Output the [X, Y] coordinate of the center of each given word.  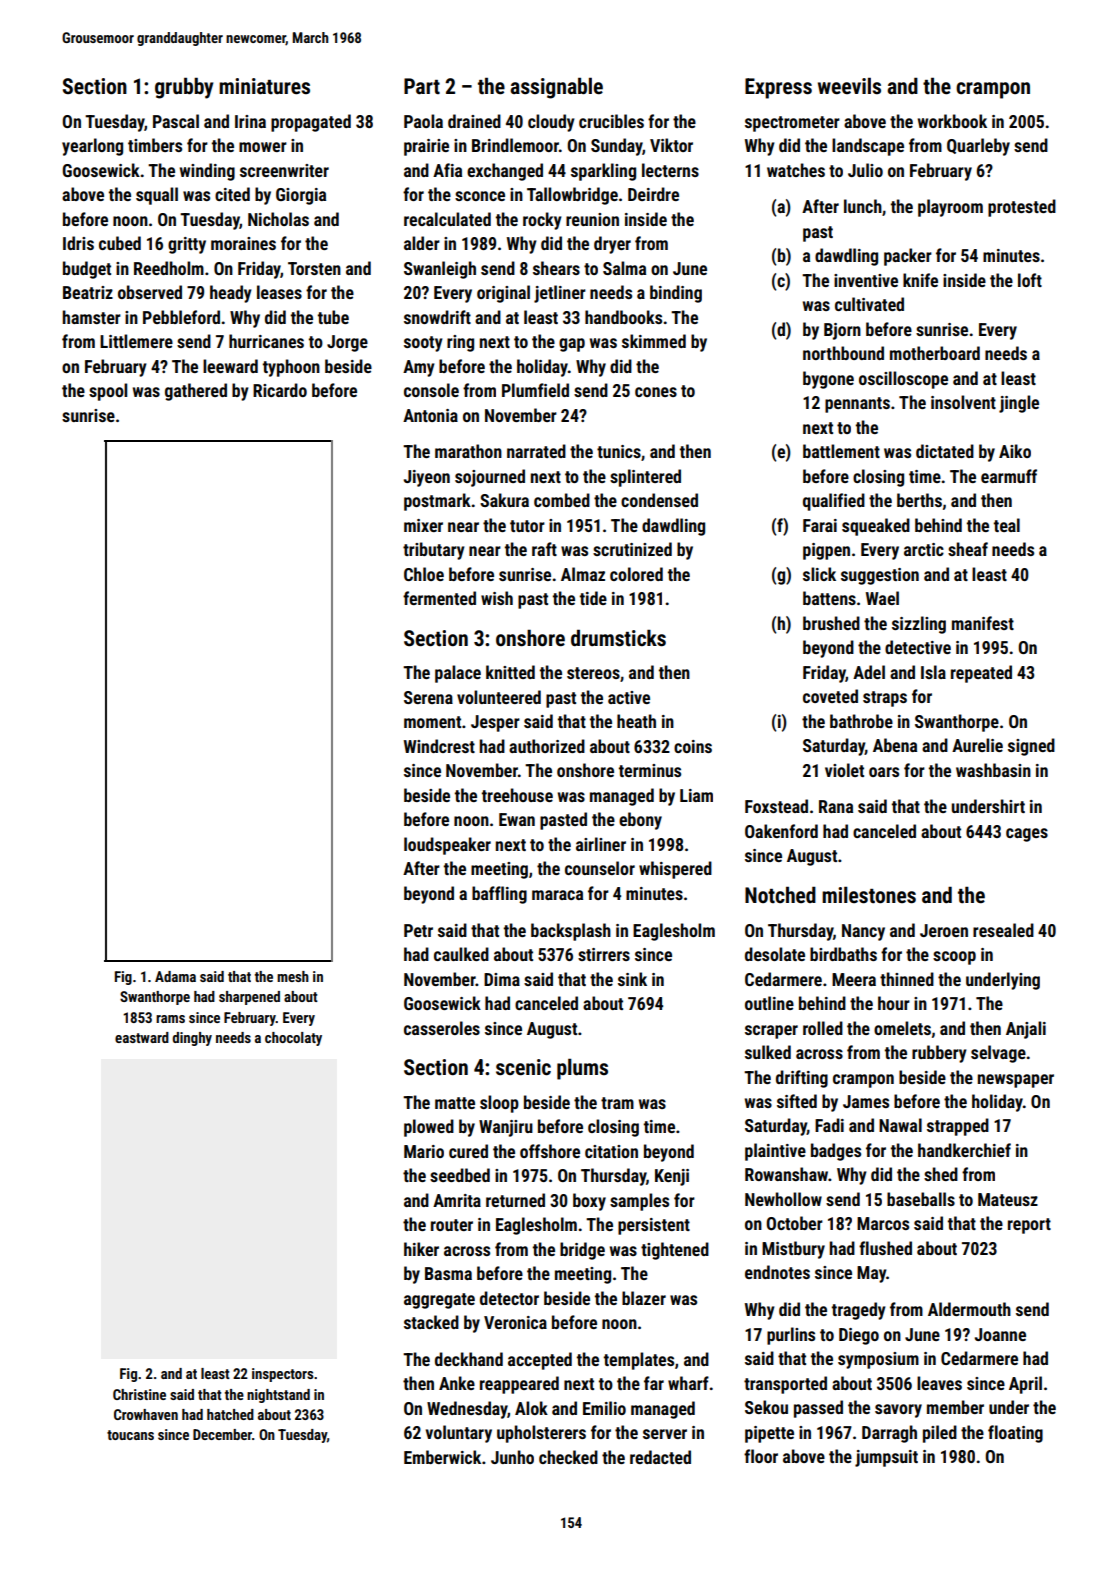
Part [422, 86]
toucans [130, 1435]
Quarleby [978, 147]
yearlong [92, 147]
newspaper [1016, 1081]
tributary [434, 551]
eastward [142, 1037]
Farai [820, 525]
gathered [196, 392]
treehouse [517, 795]
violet [844, 770]
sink [632, 979]
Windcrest [439, 746]
